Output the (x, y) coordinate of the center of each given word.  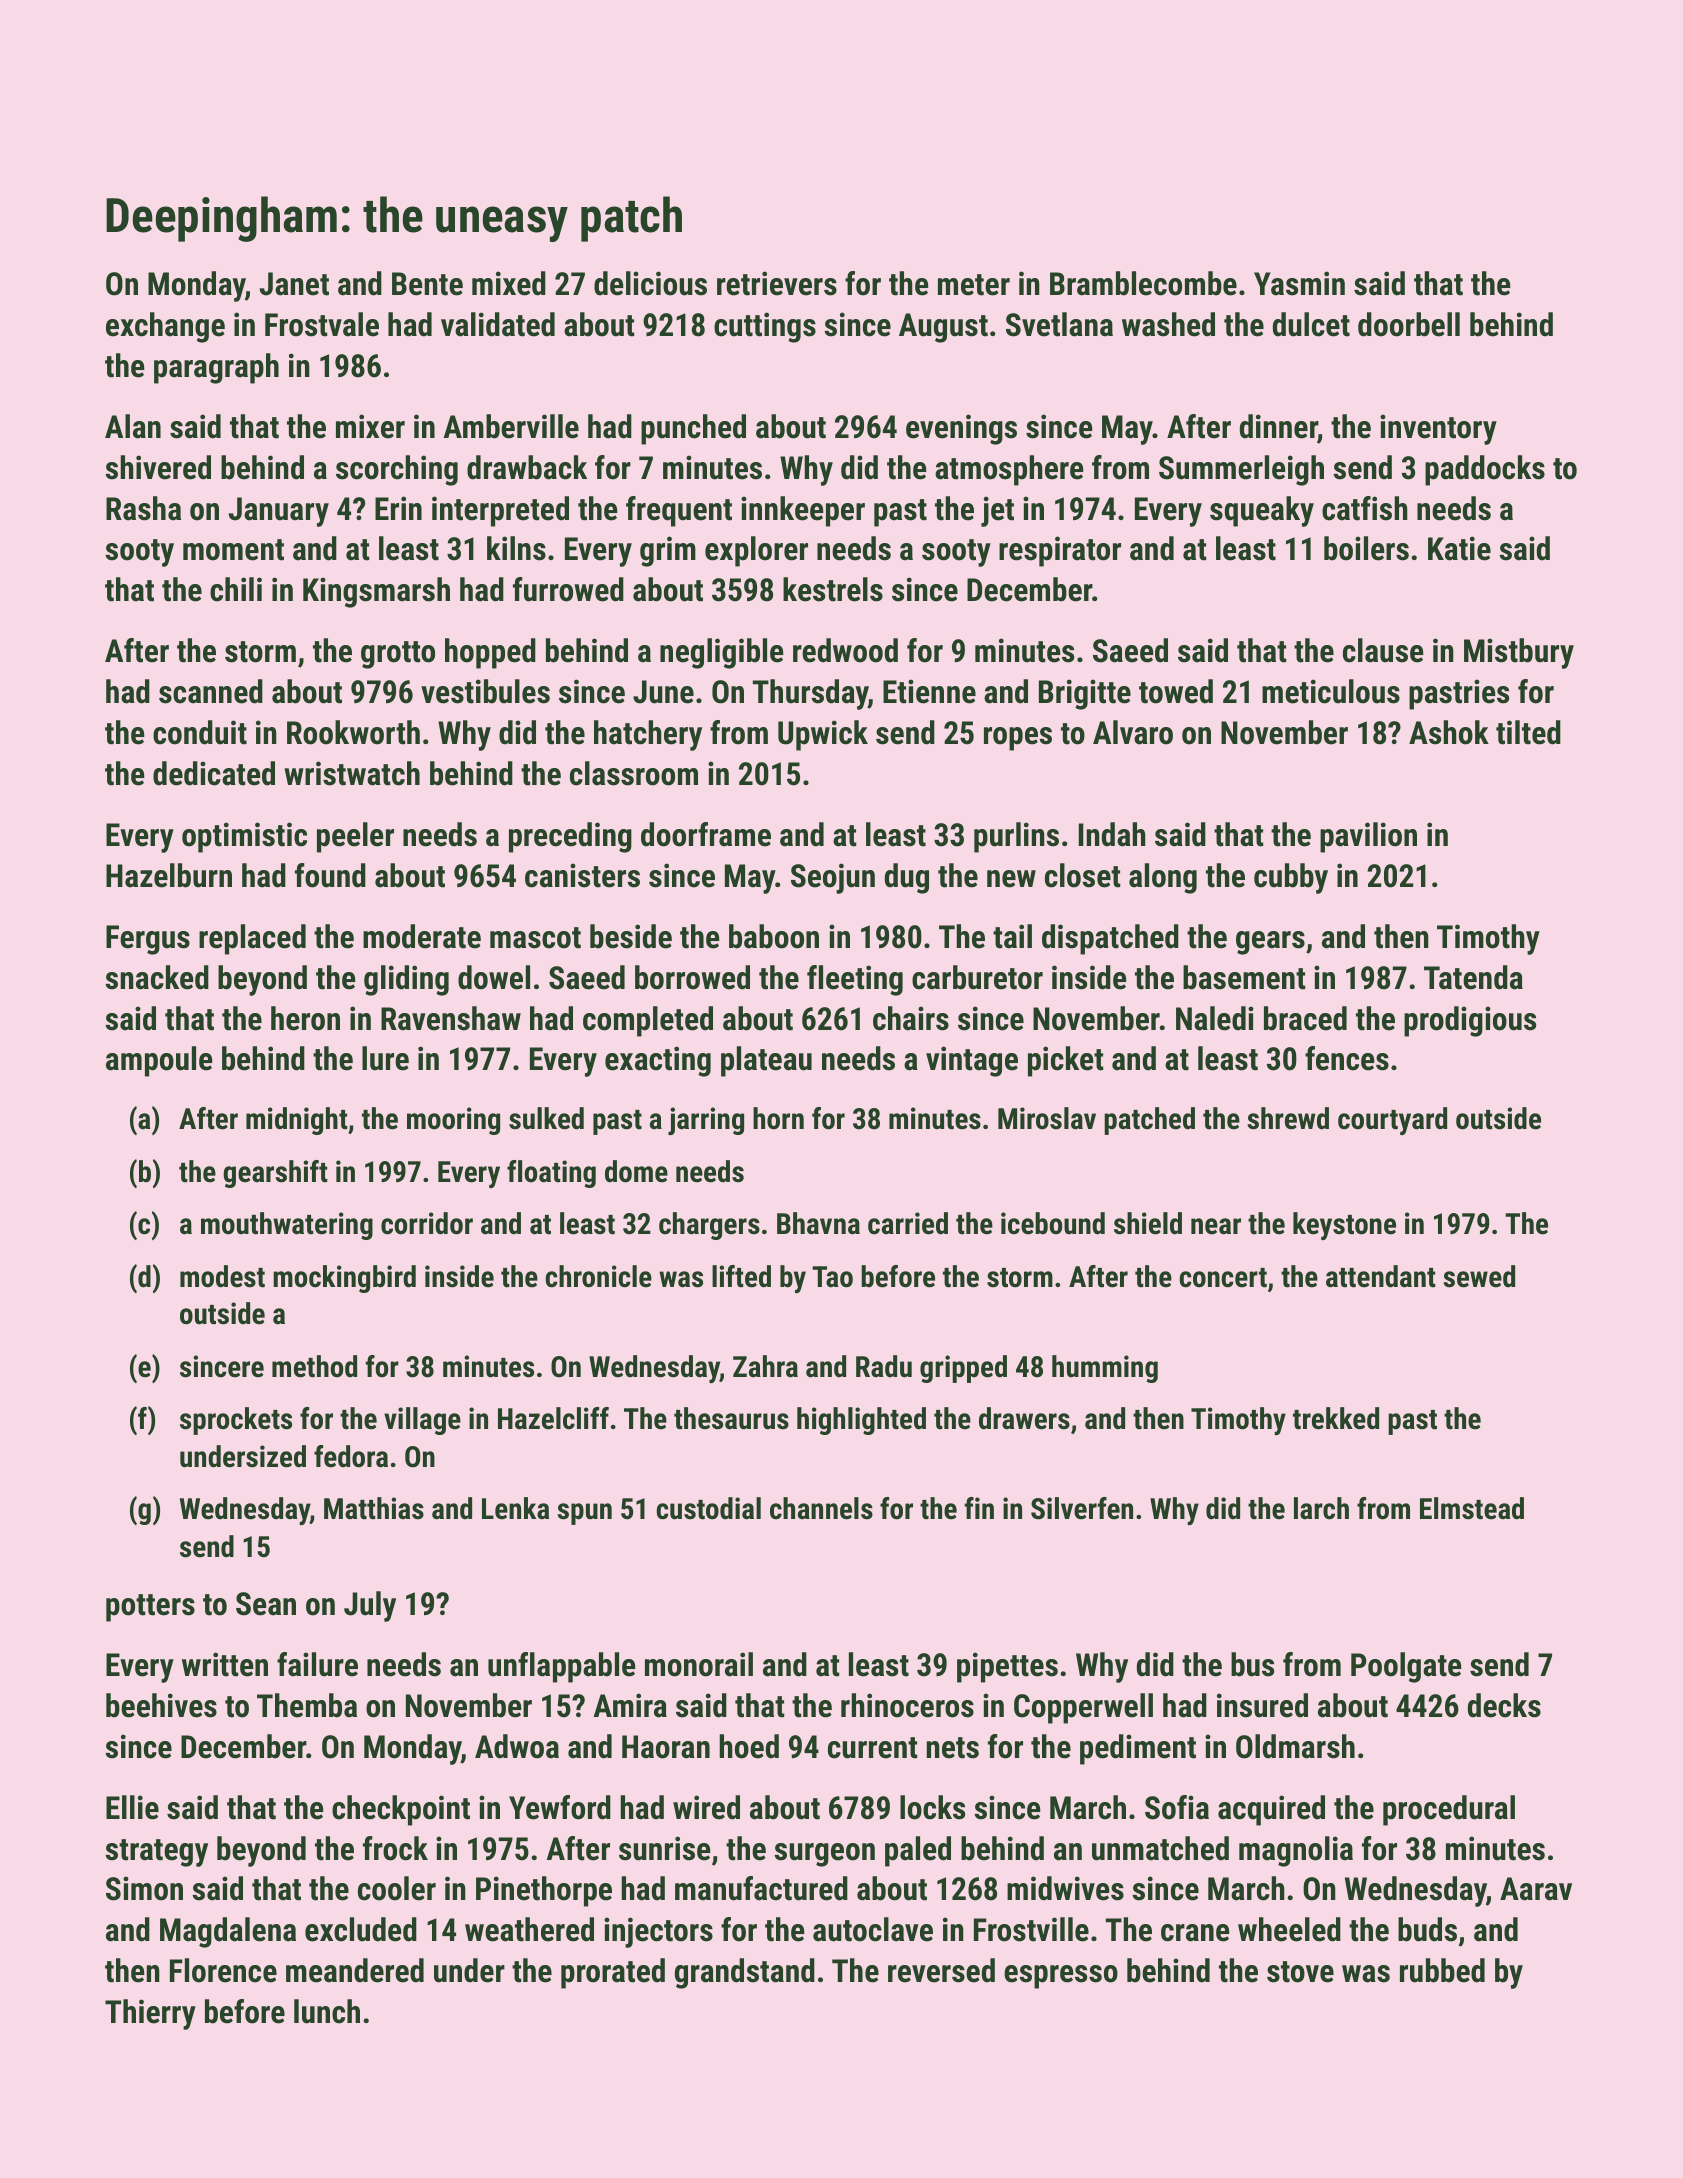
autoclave (873, 1929)
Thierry (150, 2014)
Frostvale (322, 324)
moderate (422, 936)
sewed (1479, 1276)
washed (1168, 324)
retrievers (777, 283)
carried (908, 1223)
